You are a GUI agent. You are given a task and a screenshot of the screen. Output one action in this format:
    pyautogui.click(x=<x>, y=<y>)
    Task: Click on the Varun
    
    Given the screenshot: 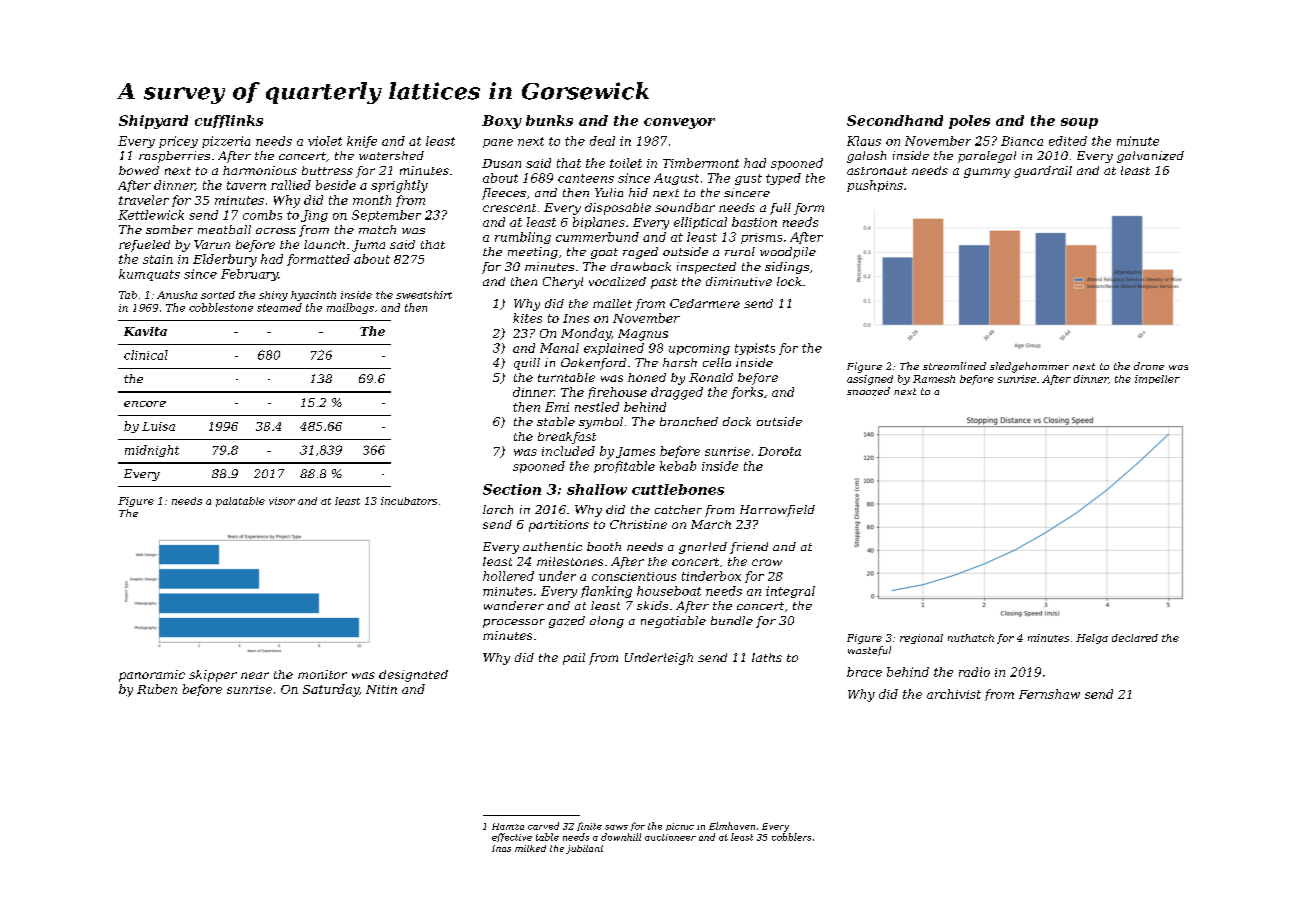 What is the action you would take?
    pyautogui.click(x=212, y=244)
